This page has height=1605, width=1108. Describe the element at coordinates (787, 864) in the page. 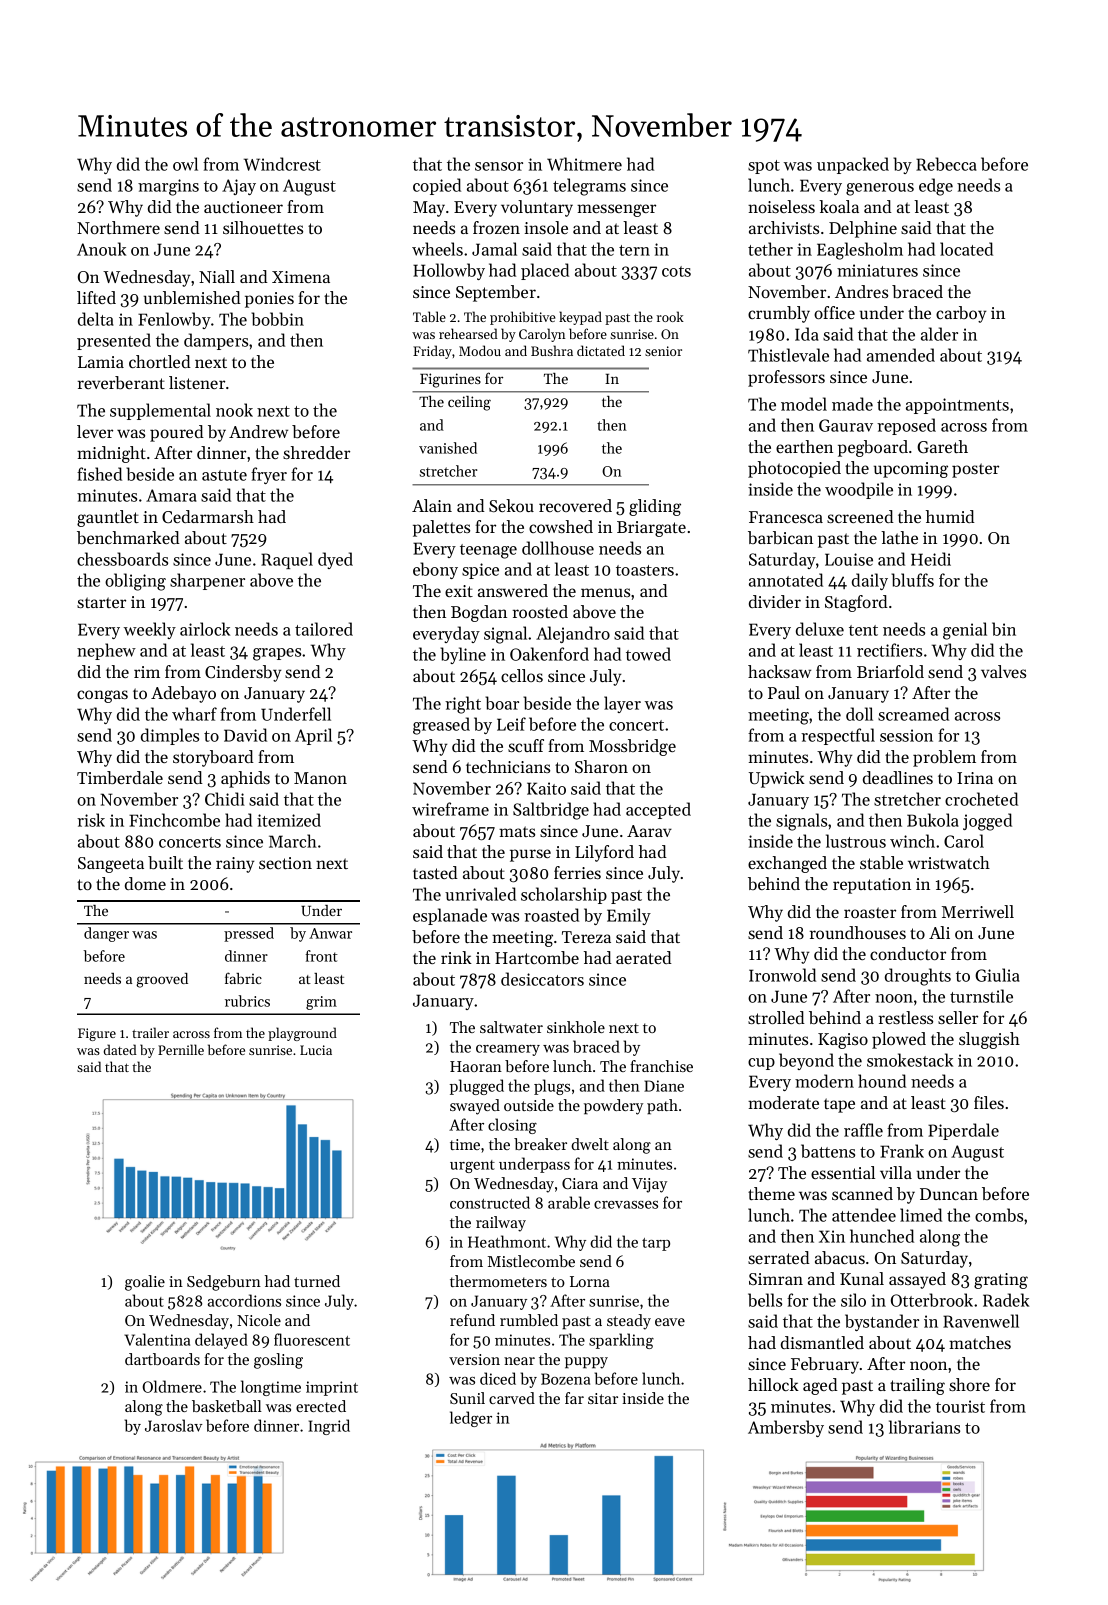

I see `exchanged` at that location.
